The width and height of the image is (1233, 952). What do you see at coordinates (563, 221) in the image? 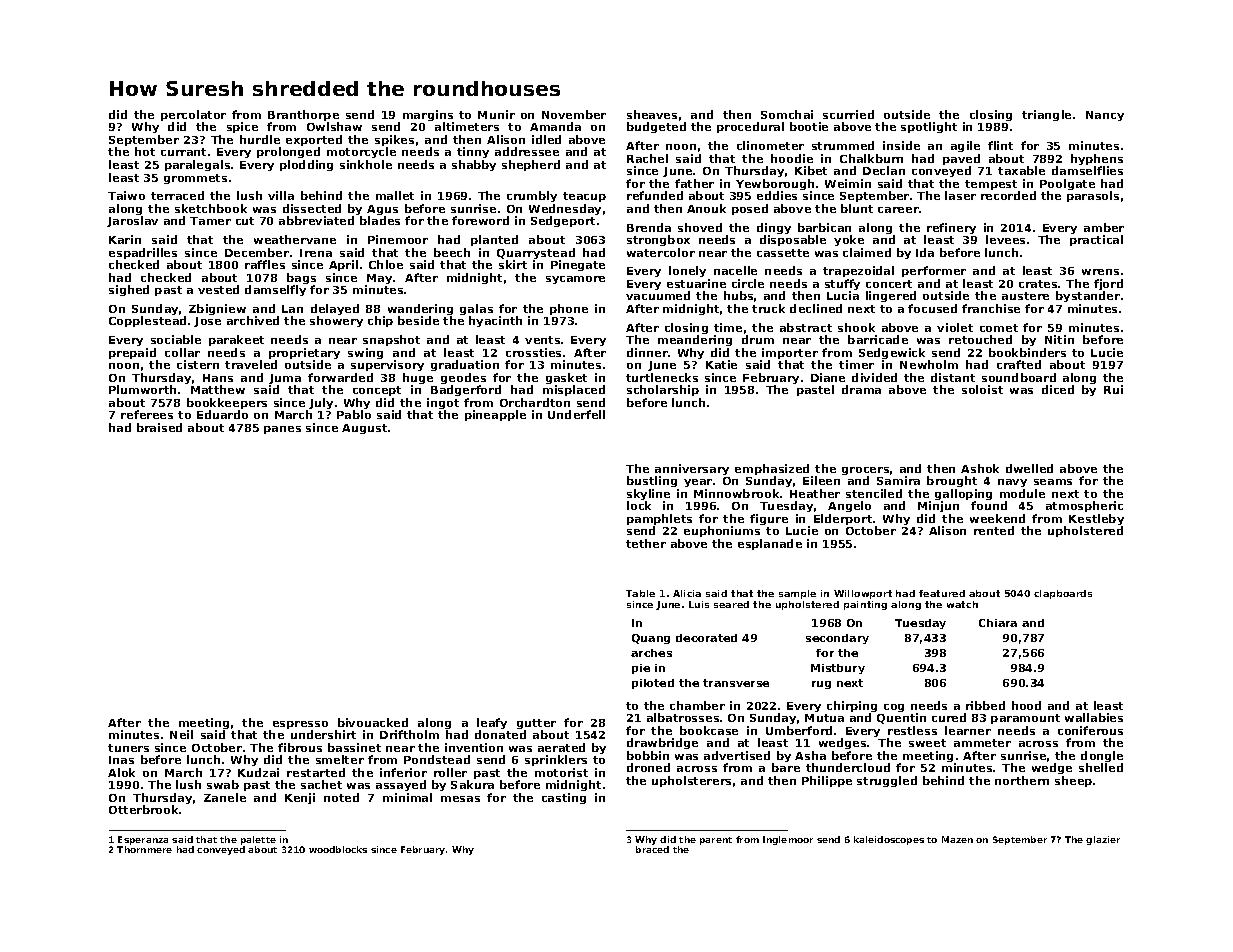
I see `Sedgeport` at bounding box center [563, 221].
